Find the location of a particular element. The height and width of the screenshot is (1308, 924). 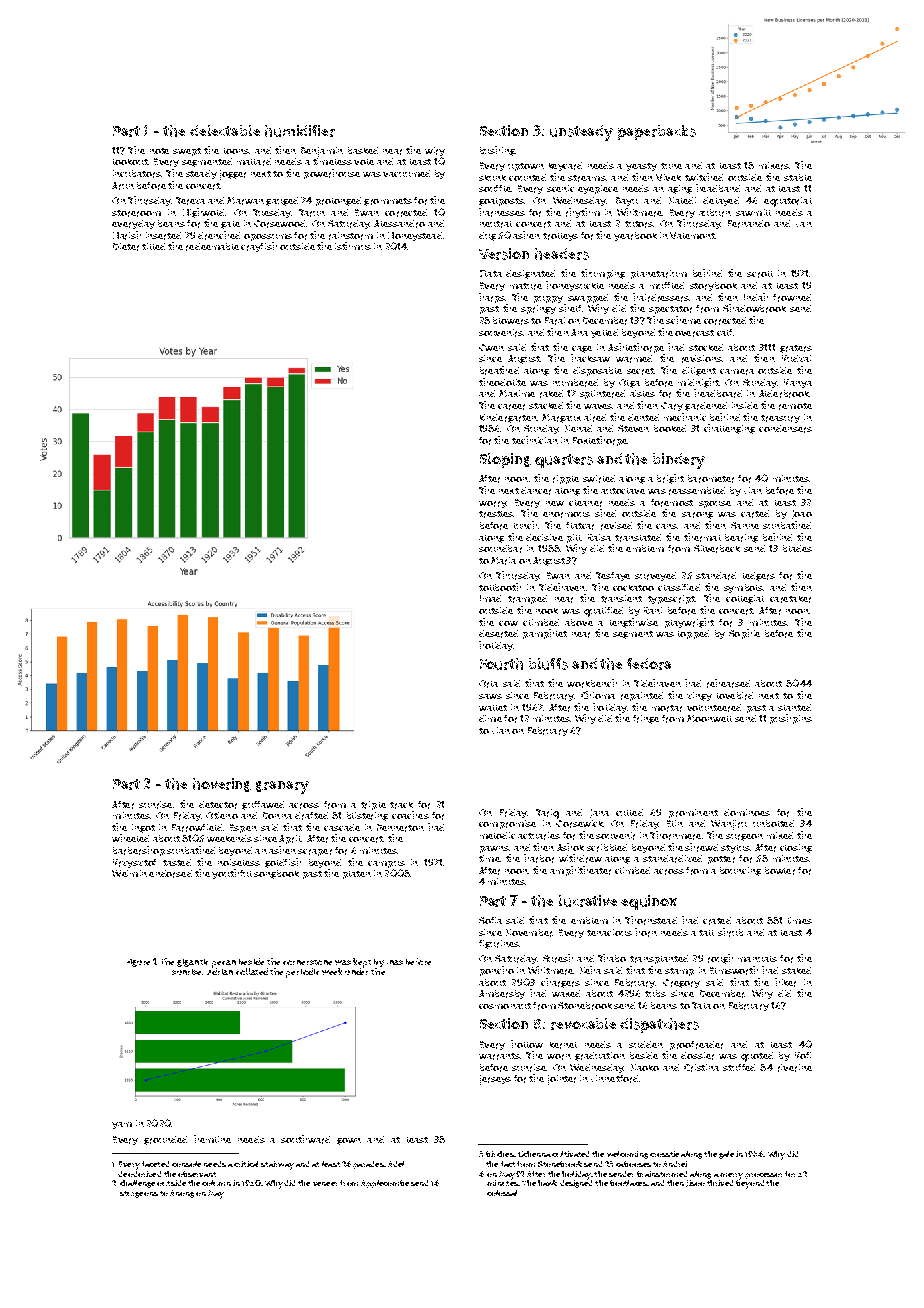

noiseless is located at coordinates (239, 862).
